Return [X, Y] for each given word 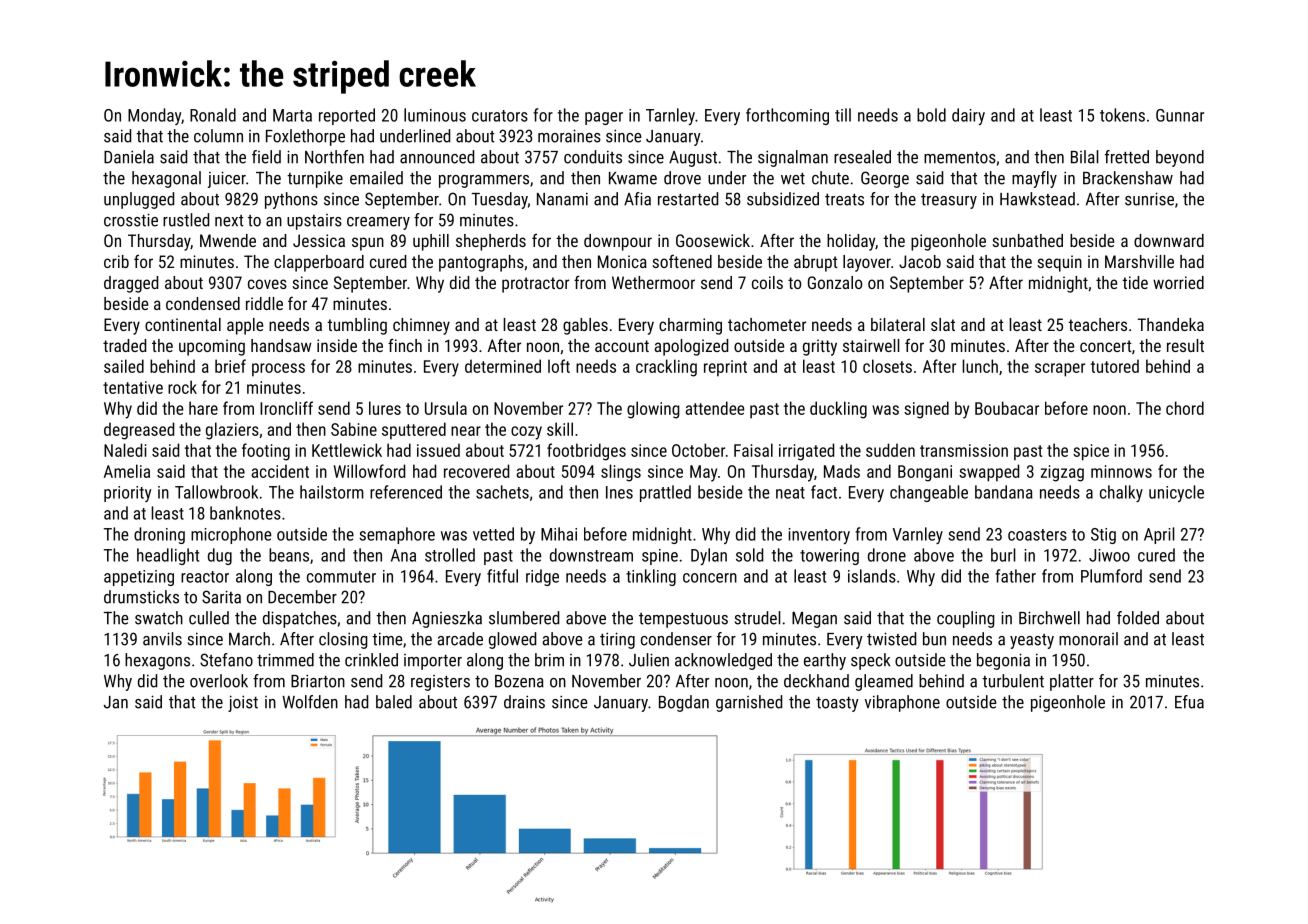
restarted [688, 199]
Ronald [213, 115]
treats [844, 200]
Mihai [559, 534]
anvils [162, 639]
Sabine [354, 429]
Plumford [1111, 576]
